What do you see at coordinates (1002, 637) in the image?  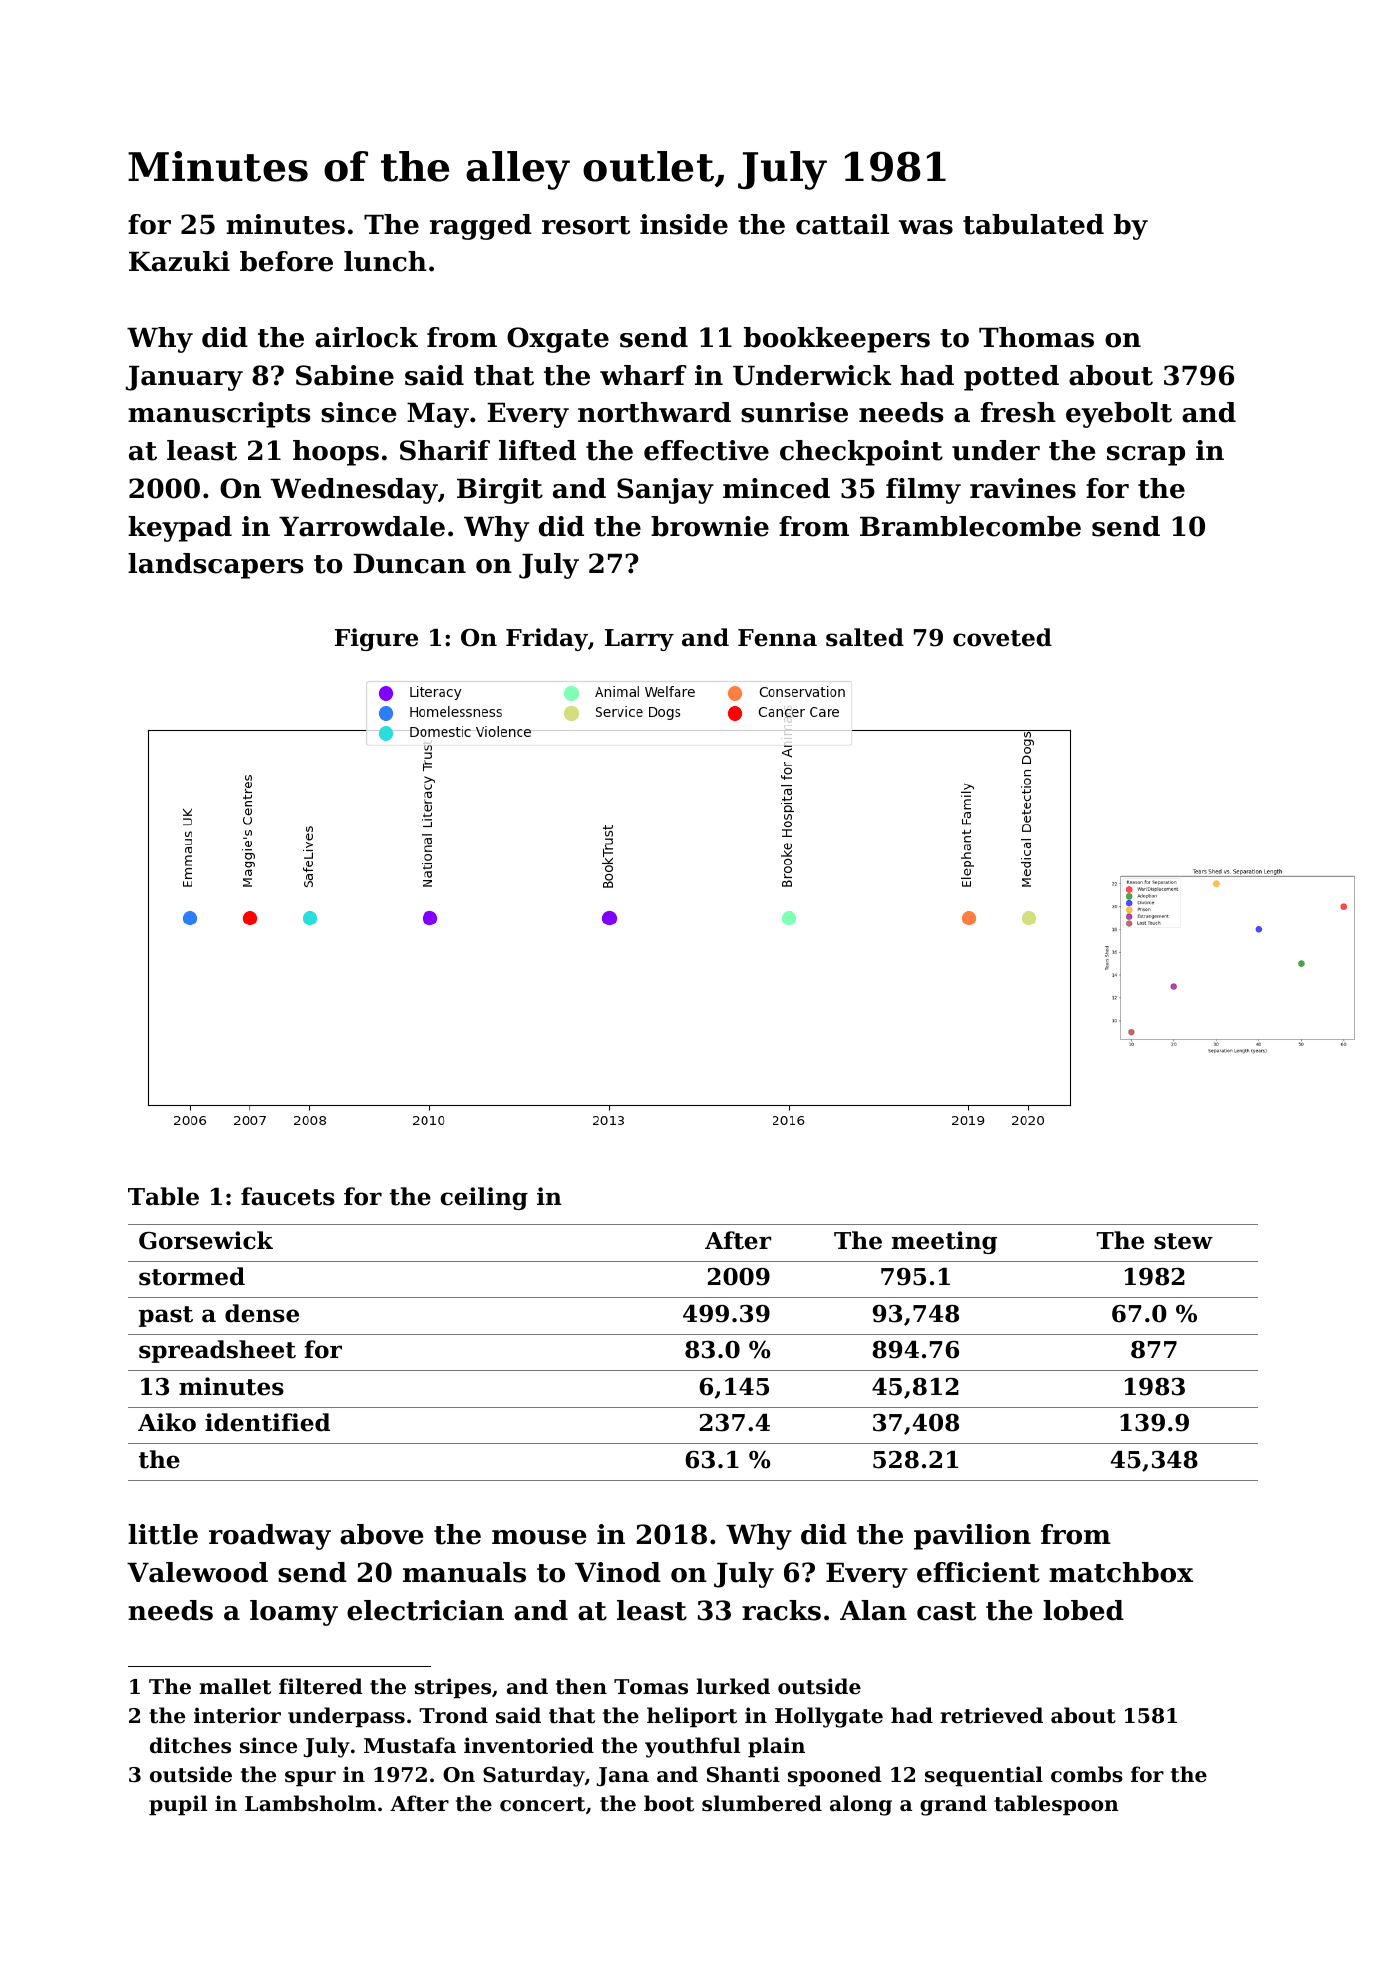 I see `coveted` at bounding box center [1002, 637].
